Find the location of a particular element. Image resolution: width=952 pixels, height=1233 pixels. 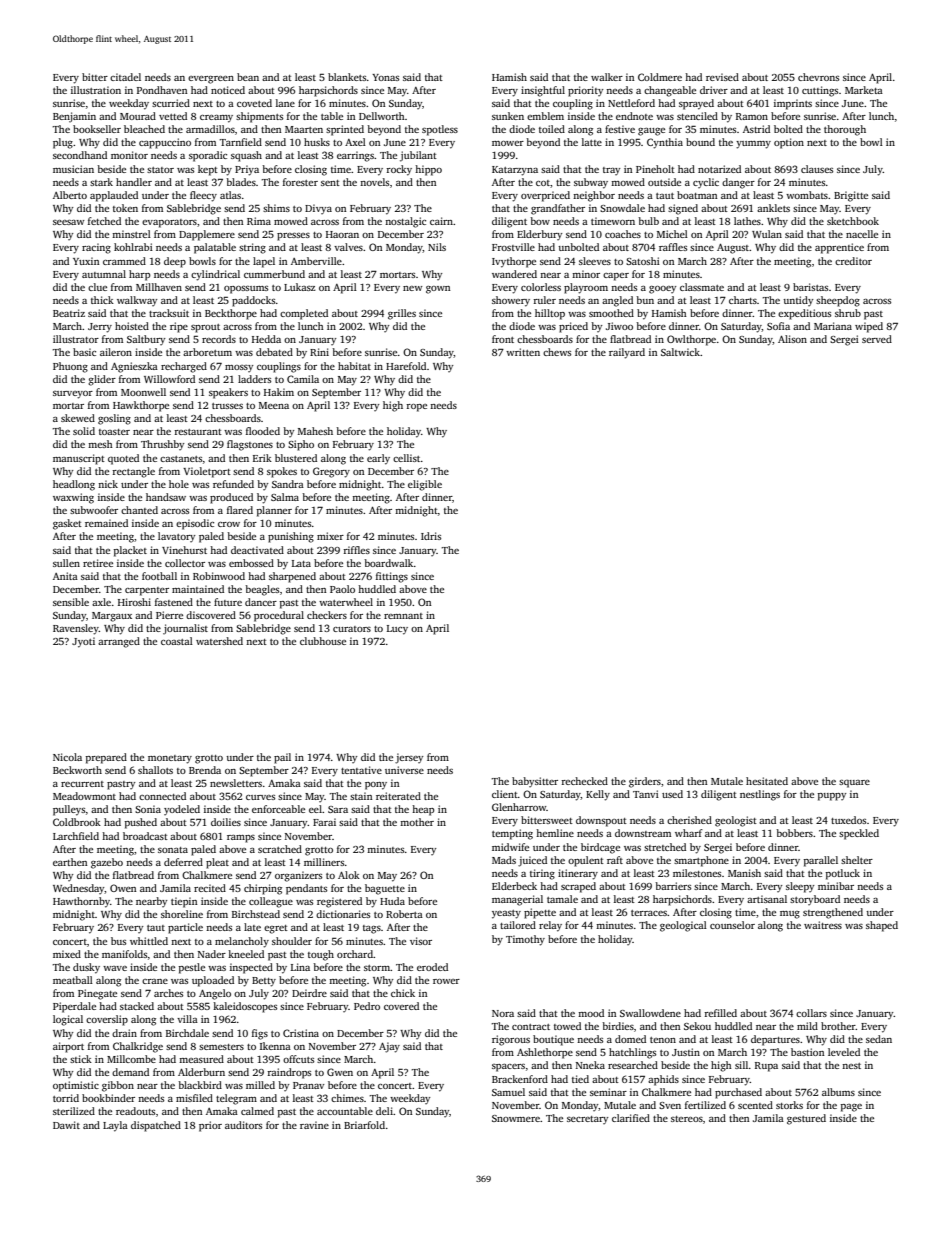

imprints is located at coordinates (793, 104).
